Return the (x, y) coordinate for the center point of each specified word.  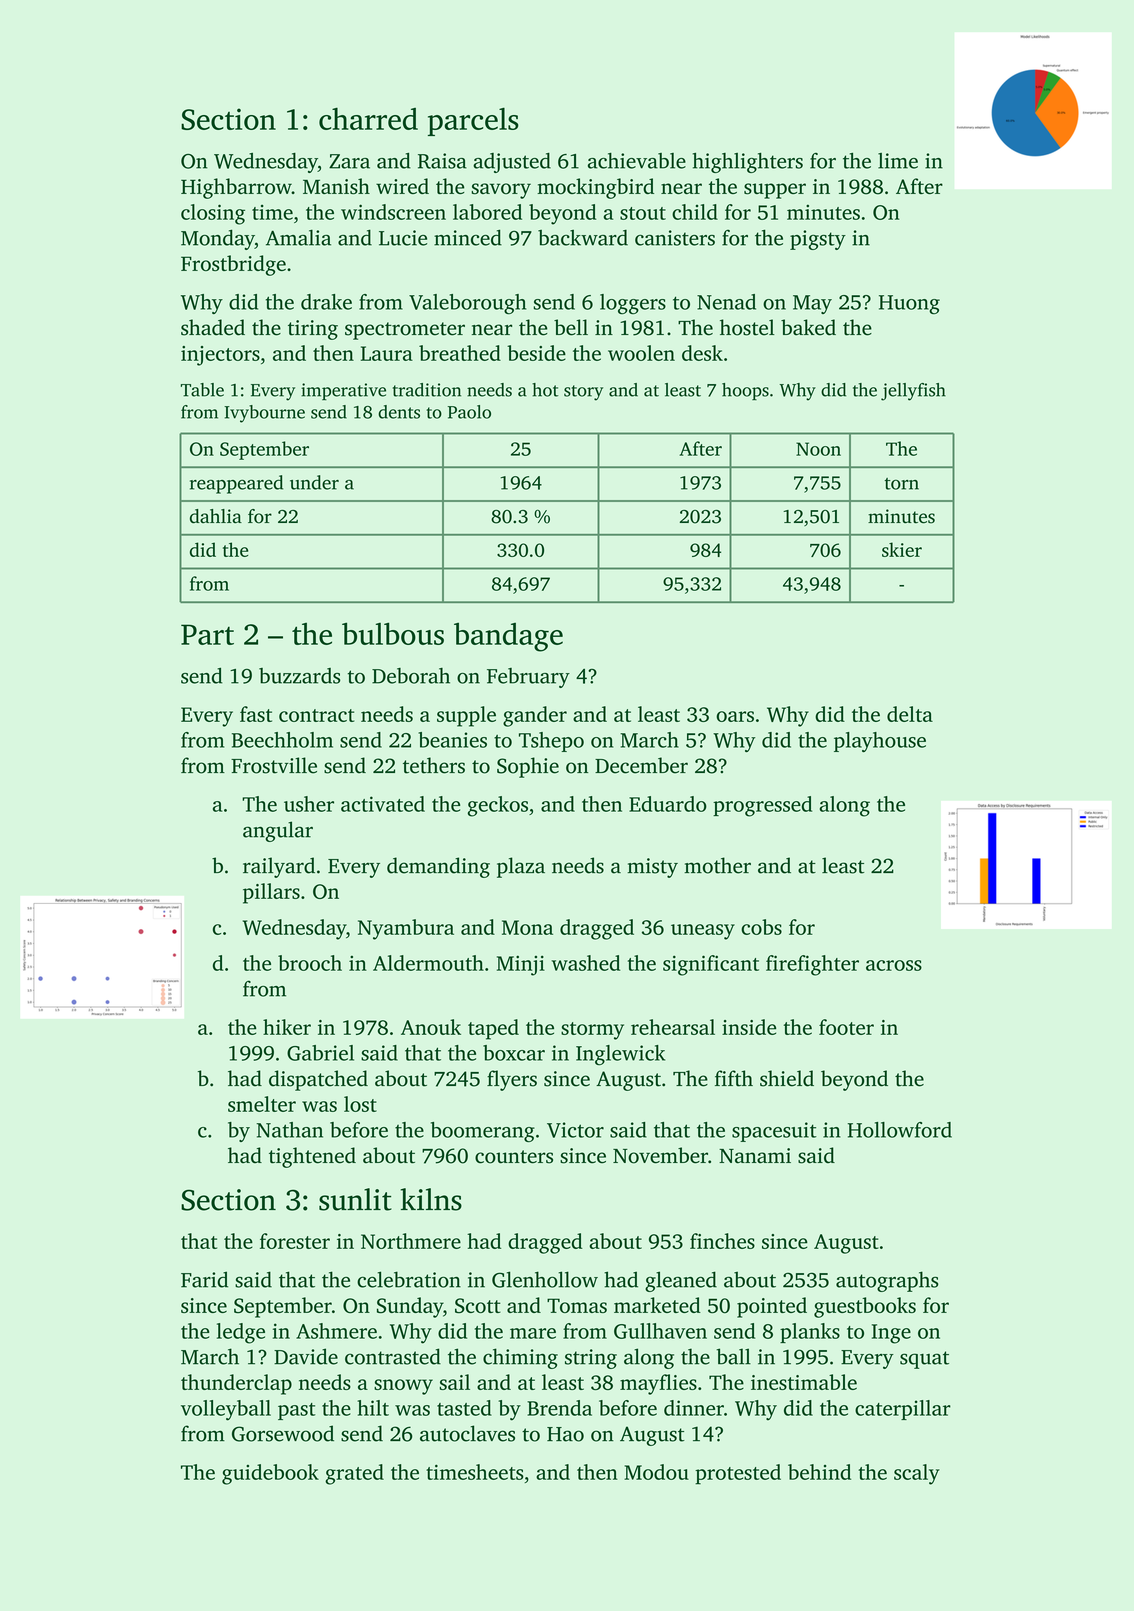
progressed (762, 806)
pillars (271, 893)
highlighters (748, 163)
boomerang (483, 1132)
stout (643, 213)
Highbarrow (236, 188)
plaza (521, 867)
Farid (204, 1279)
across (894, 965)
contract (316, 715)
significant (711, 965)
